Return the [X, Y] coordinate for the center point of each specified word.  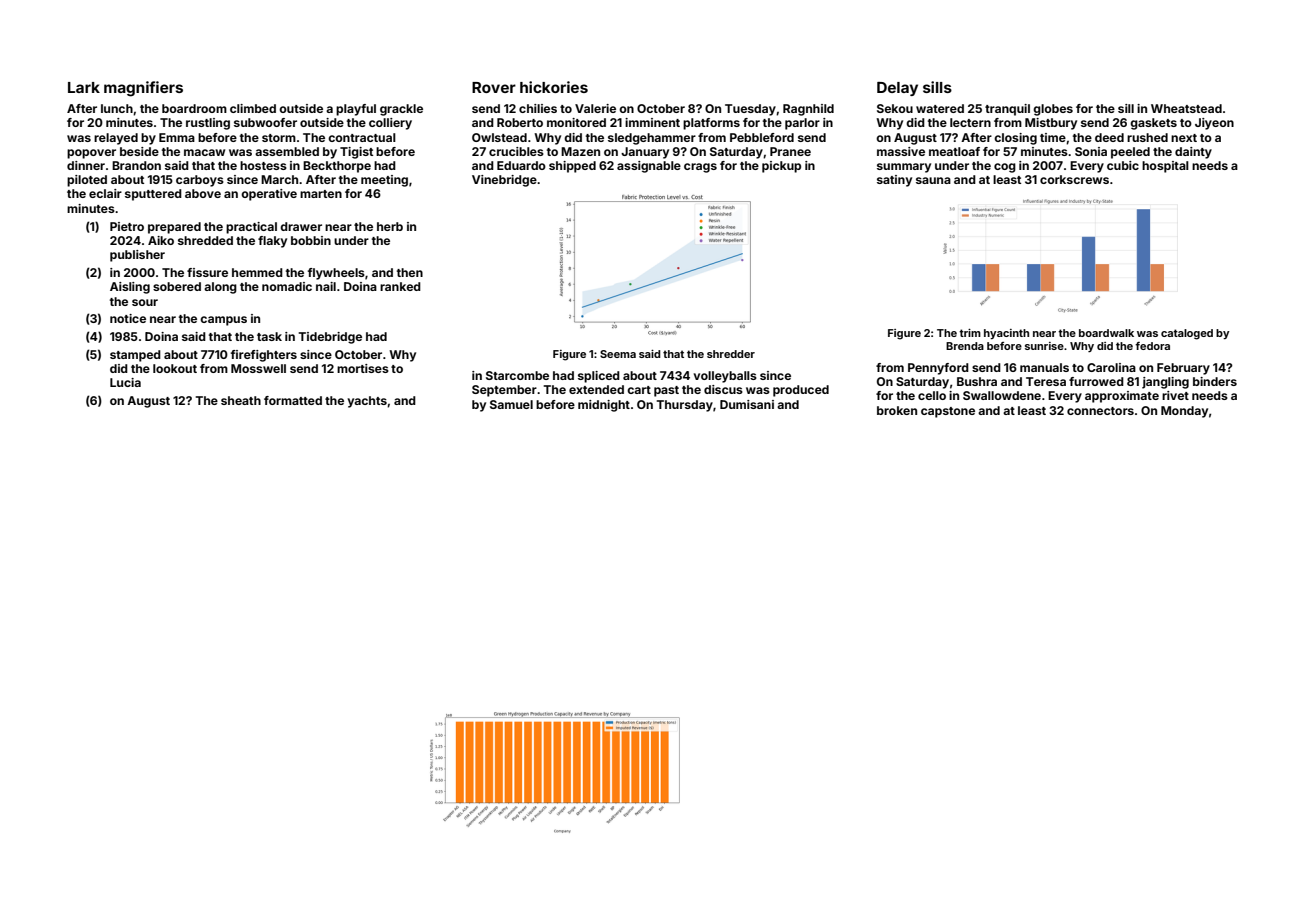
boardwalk [1106, 333]
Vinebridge [504, 181]
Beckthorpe [337, 167]
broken [897, 410]
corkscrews [1074, 179]
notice [128, 318]
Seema [618, 354]
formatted [293, 400]
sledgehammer [652, 139]
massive [901, 151]
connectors [1100, 411]
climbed [253, 108]
